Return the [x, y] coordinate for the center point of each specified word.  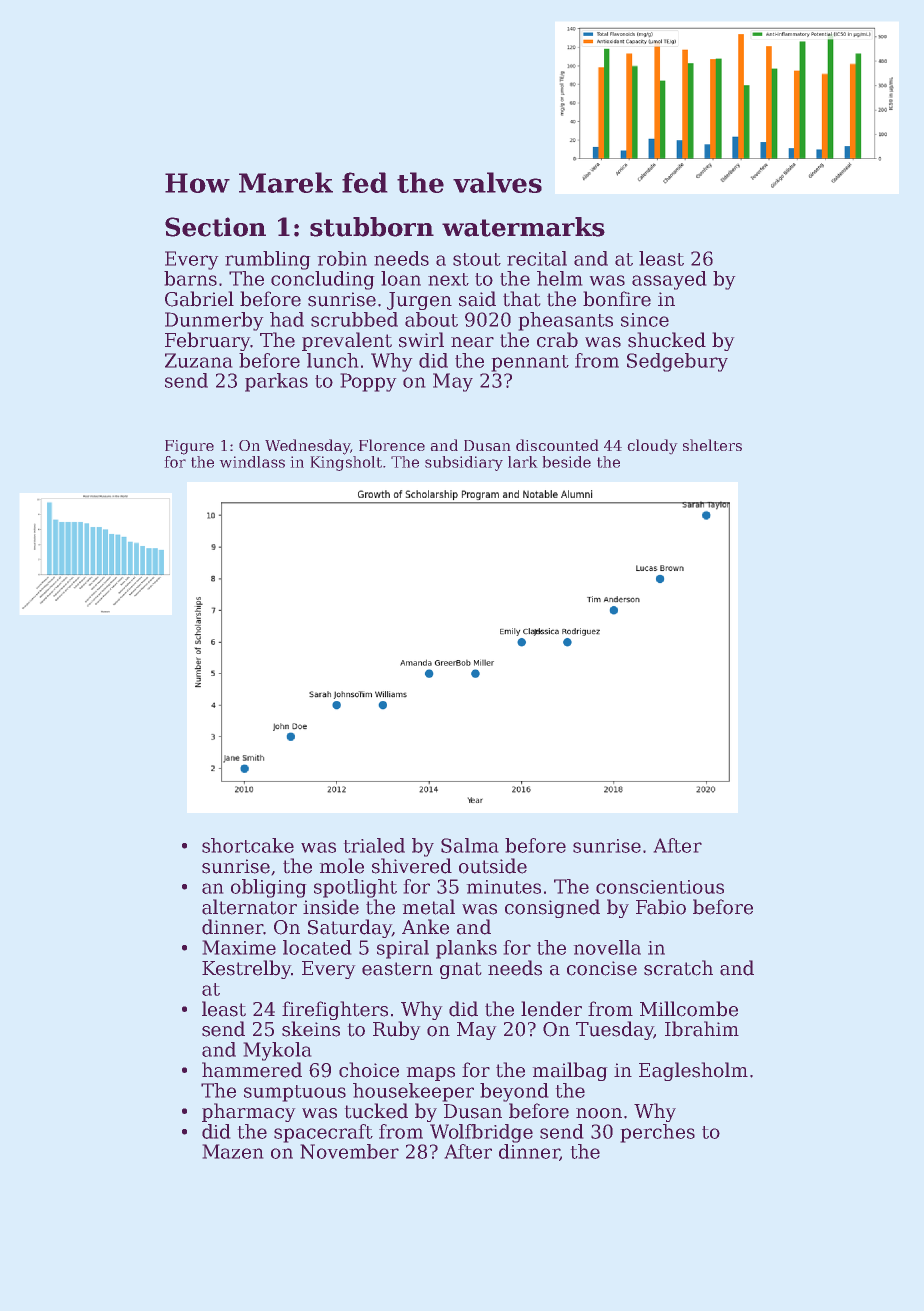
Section [215, 227]
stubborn [372, 227]
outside [493, 866]
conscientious [660, 887]
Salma [470, 845]
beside [566, 462]
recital [537, 258]
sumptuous [295, 1093]
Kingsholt [346, 463]
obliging [269, 888]
